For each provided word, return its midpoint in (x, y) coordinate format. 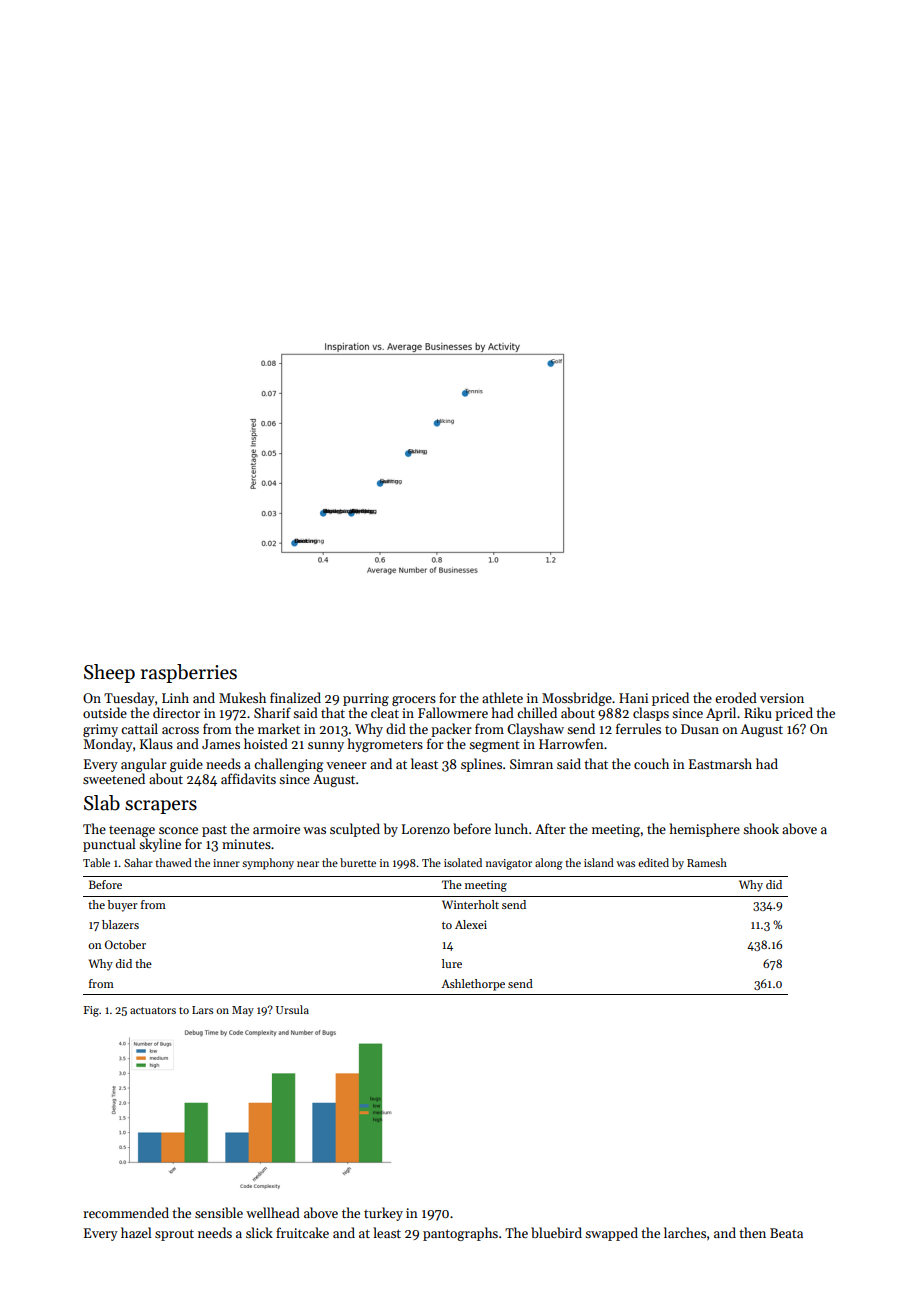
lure (452, 963)
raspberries (189, 673)
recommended (126, 1212)
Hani (633, 698)
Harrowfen (571, 743)
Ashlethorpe (473, 985)
